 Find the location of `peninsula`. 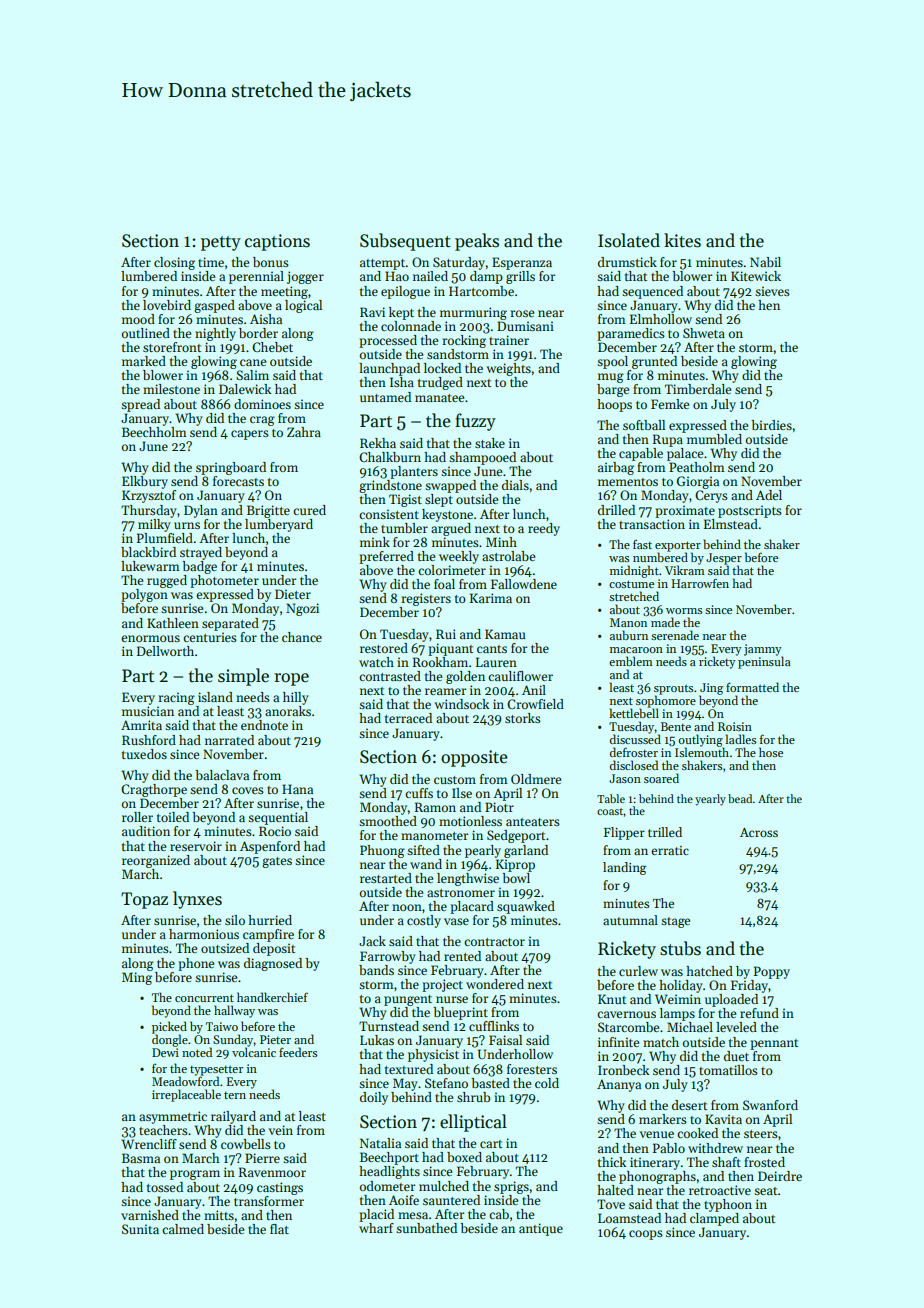

peninsula is located at coordinates (764, 662).
